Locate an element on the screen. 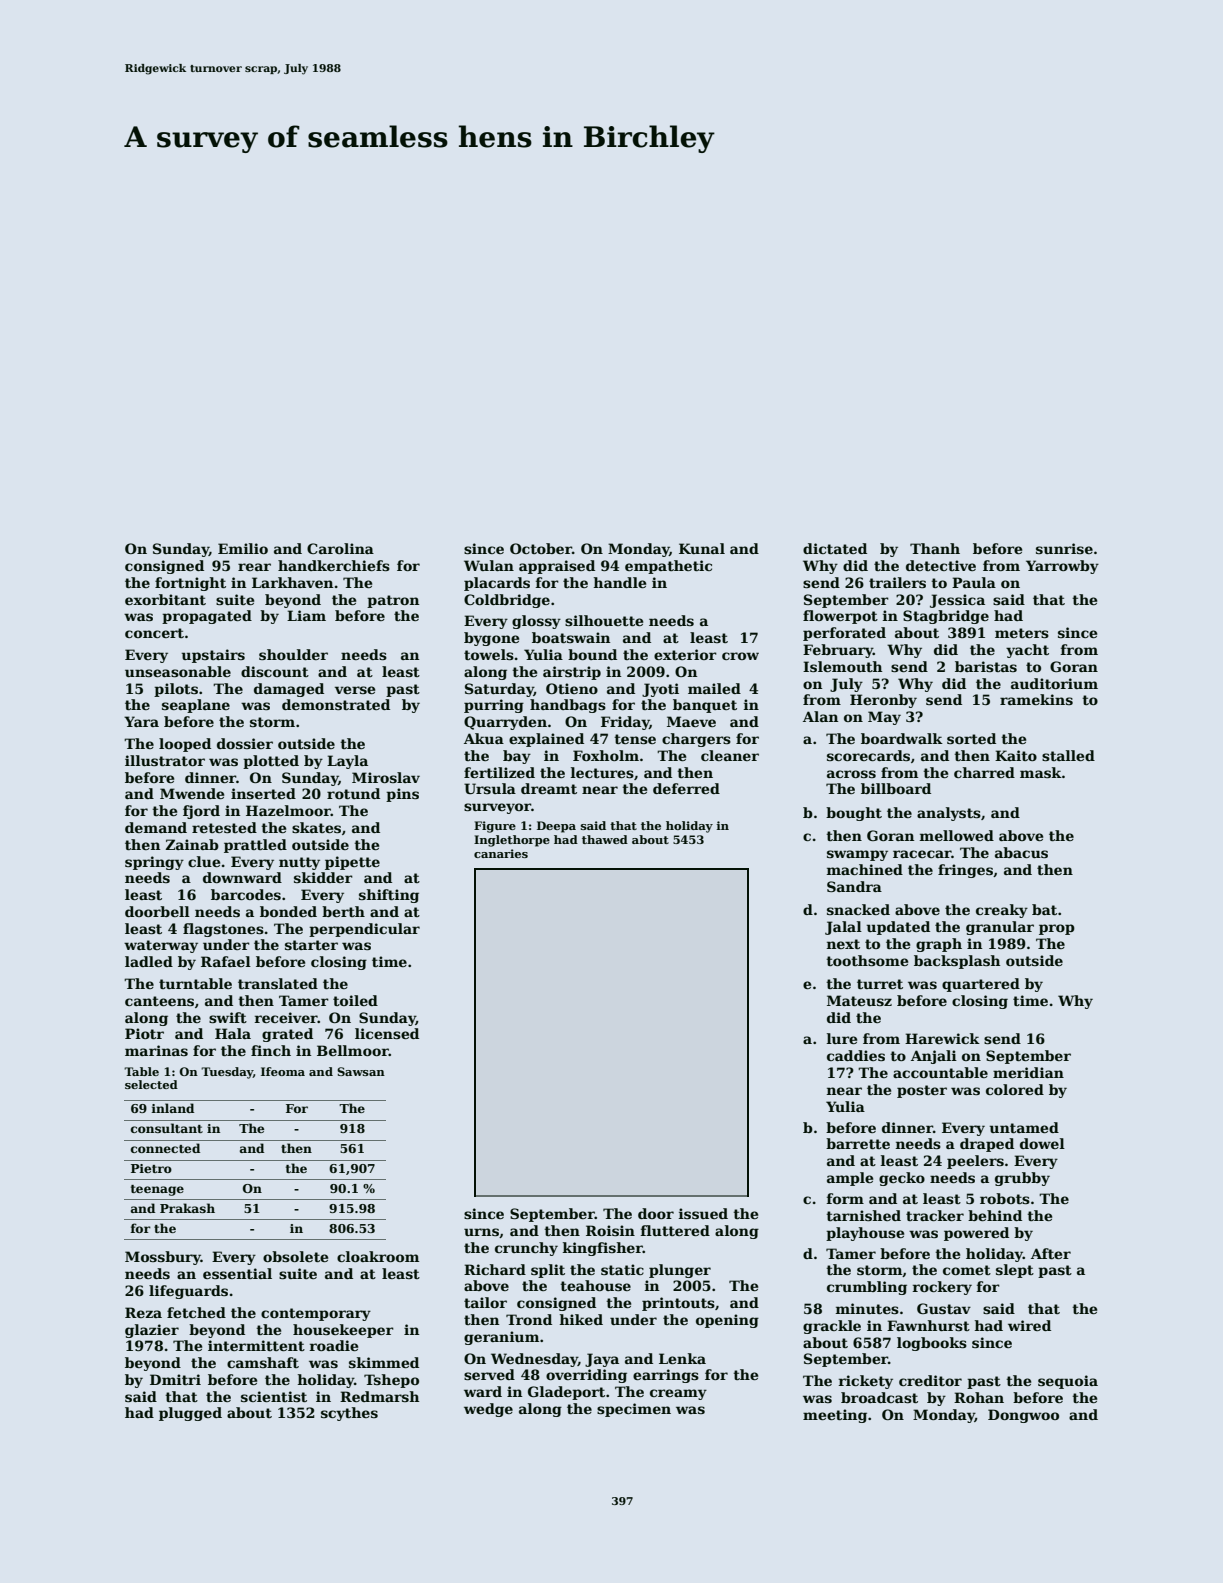 The image size is (1223, 1583). illustrator is located at coordinates (165, 760).
